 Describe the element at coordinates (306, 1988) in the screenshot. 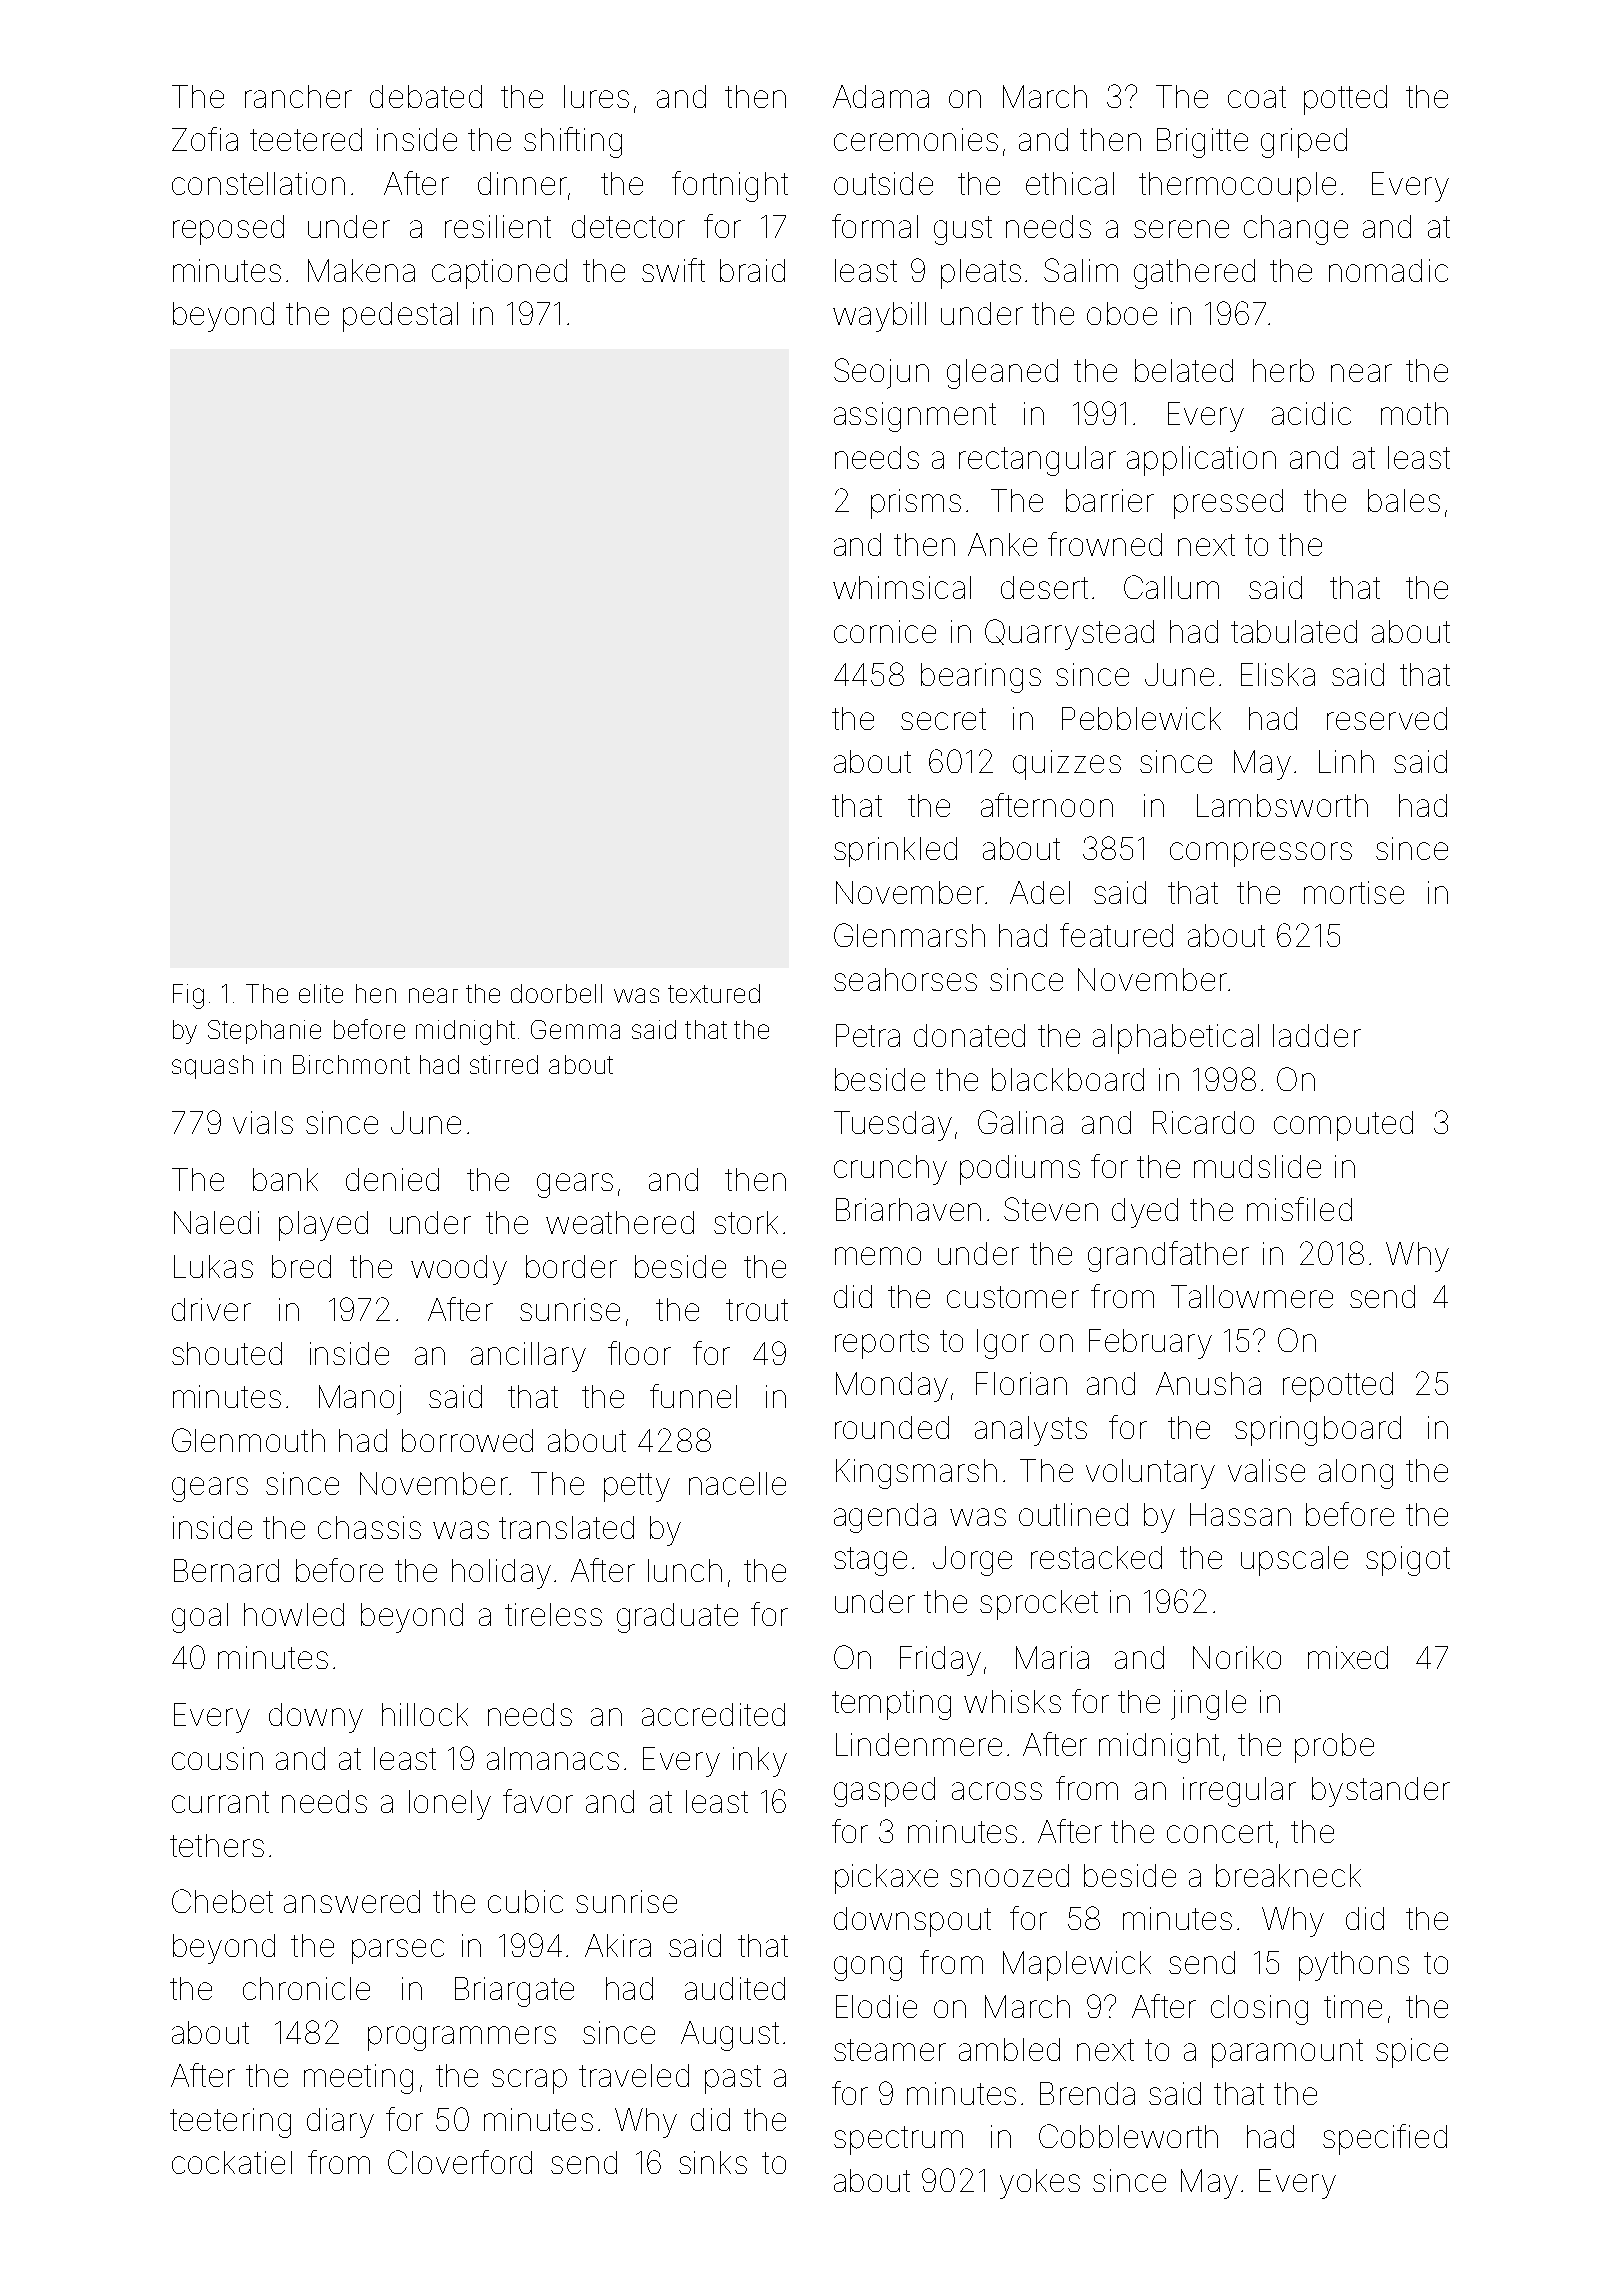

I see `chronicle` at that location.
